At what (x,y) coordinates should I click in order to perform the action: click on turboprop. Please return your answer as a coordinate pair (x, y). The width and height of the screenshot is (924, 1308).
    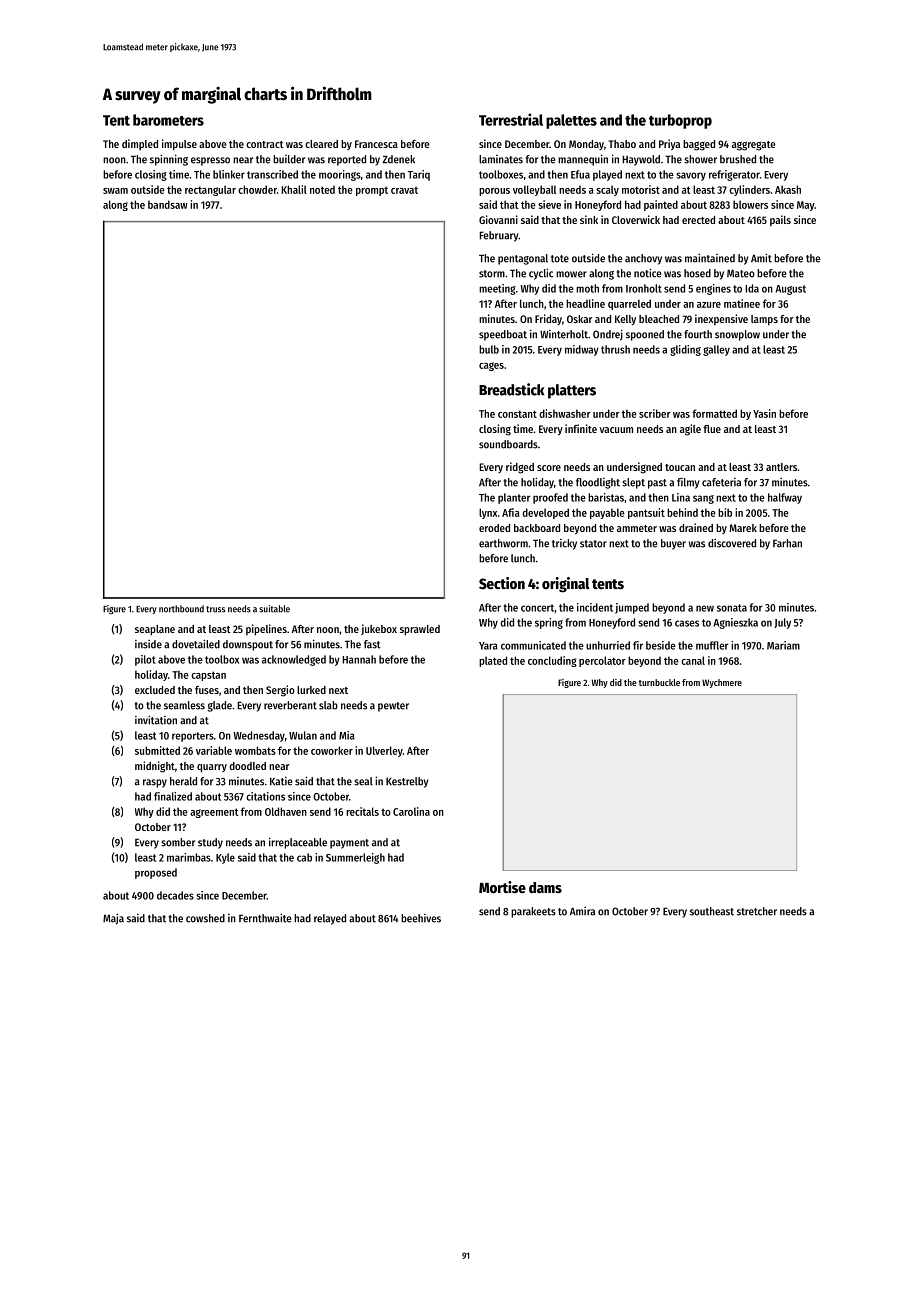
    Looking at the image, I should click on (680, 121).
